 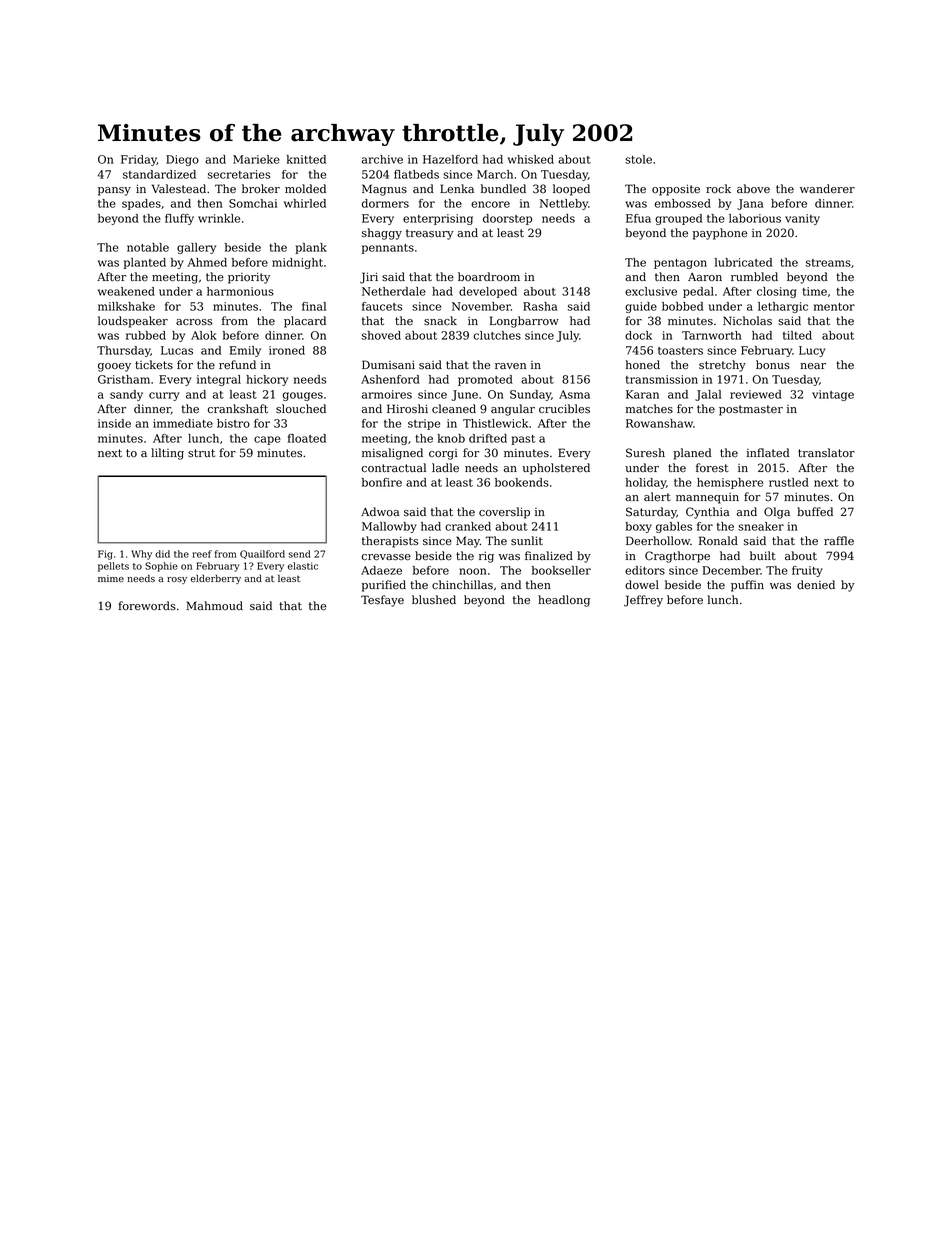 What do you see at coordinates (147, 605) in the page?
I see `forewords` at bounding box center [147, 605].
